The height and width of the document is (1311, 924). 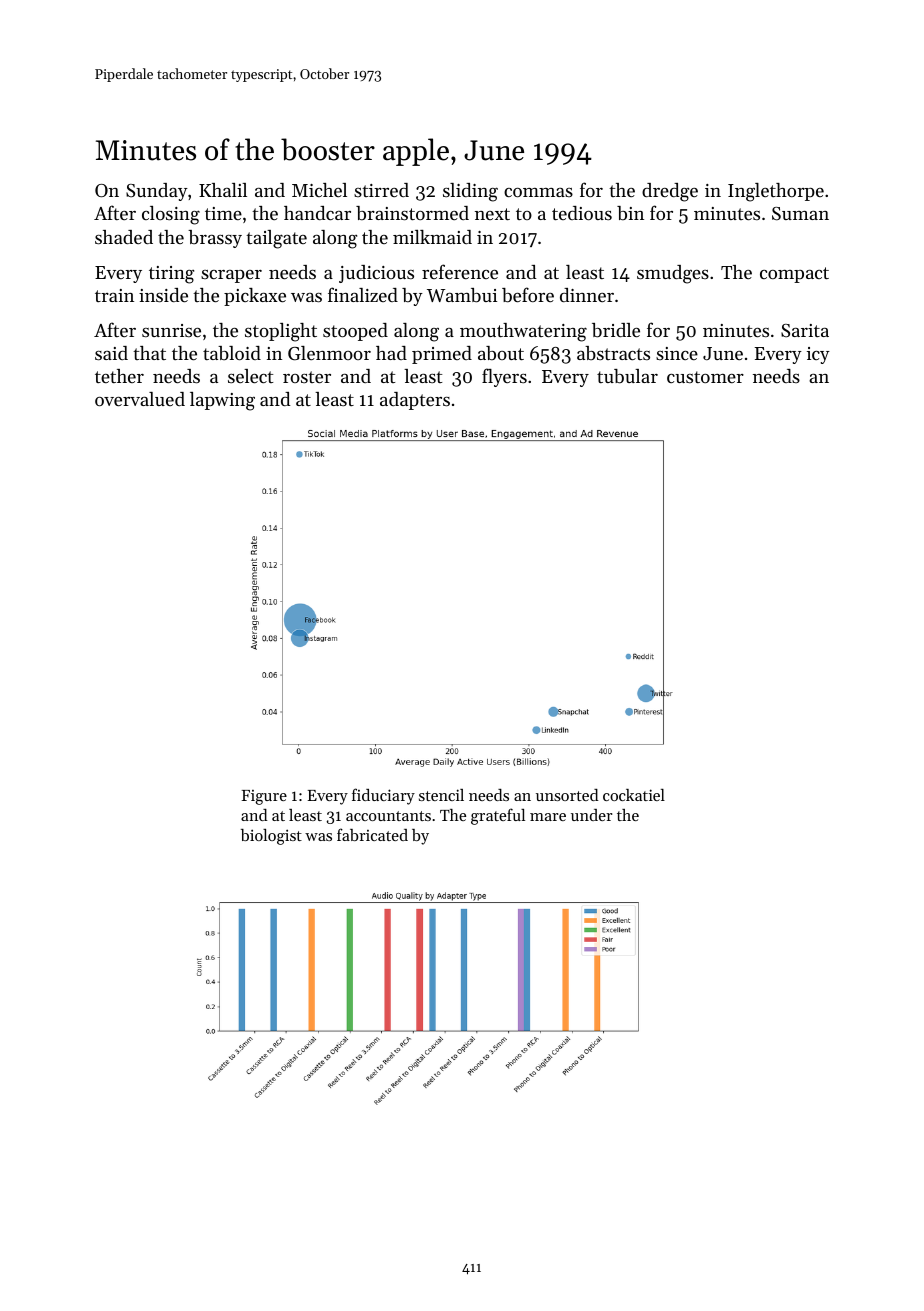 What do you see at coordinates (383, 796) in the document?
I see `fiduciary` at bounding box center [383, 796].
